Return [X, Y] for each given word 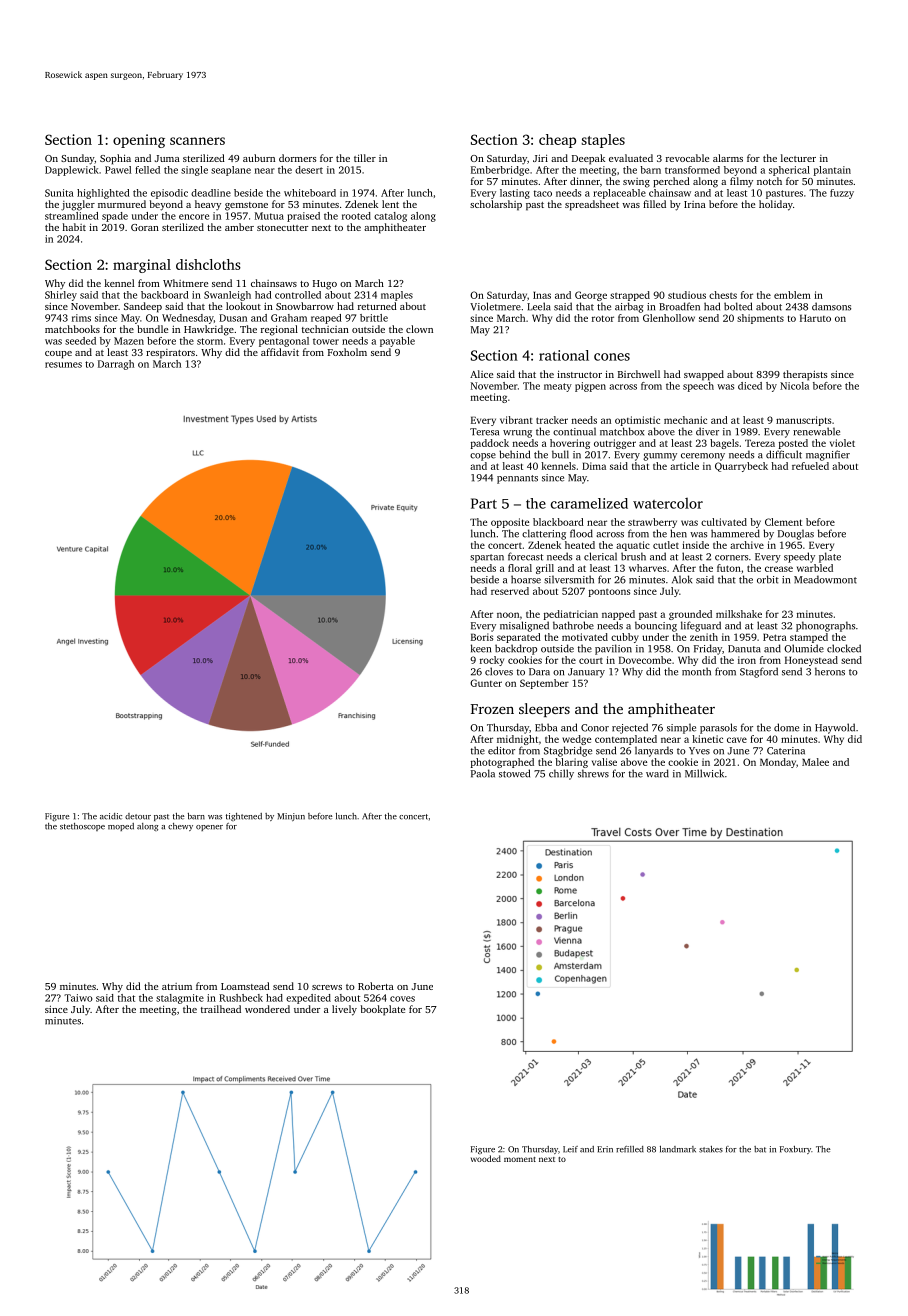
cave [737, 740]
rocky [492, 661]
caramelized [589, 503]
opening [139, 141]
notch [769, 181]
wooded [486, 1158]
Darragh [116, 365]
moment [520, 1159]
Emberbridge [500, 171]
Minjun [291, 817]
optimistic [637, 421]
